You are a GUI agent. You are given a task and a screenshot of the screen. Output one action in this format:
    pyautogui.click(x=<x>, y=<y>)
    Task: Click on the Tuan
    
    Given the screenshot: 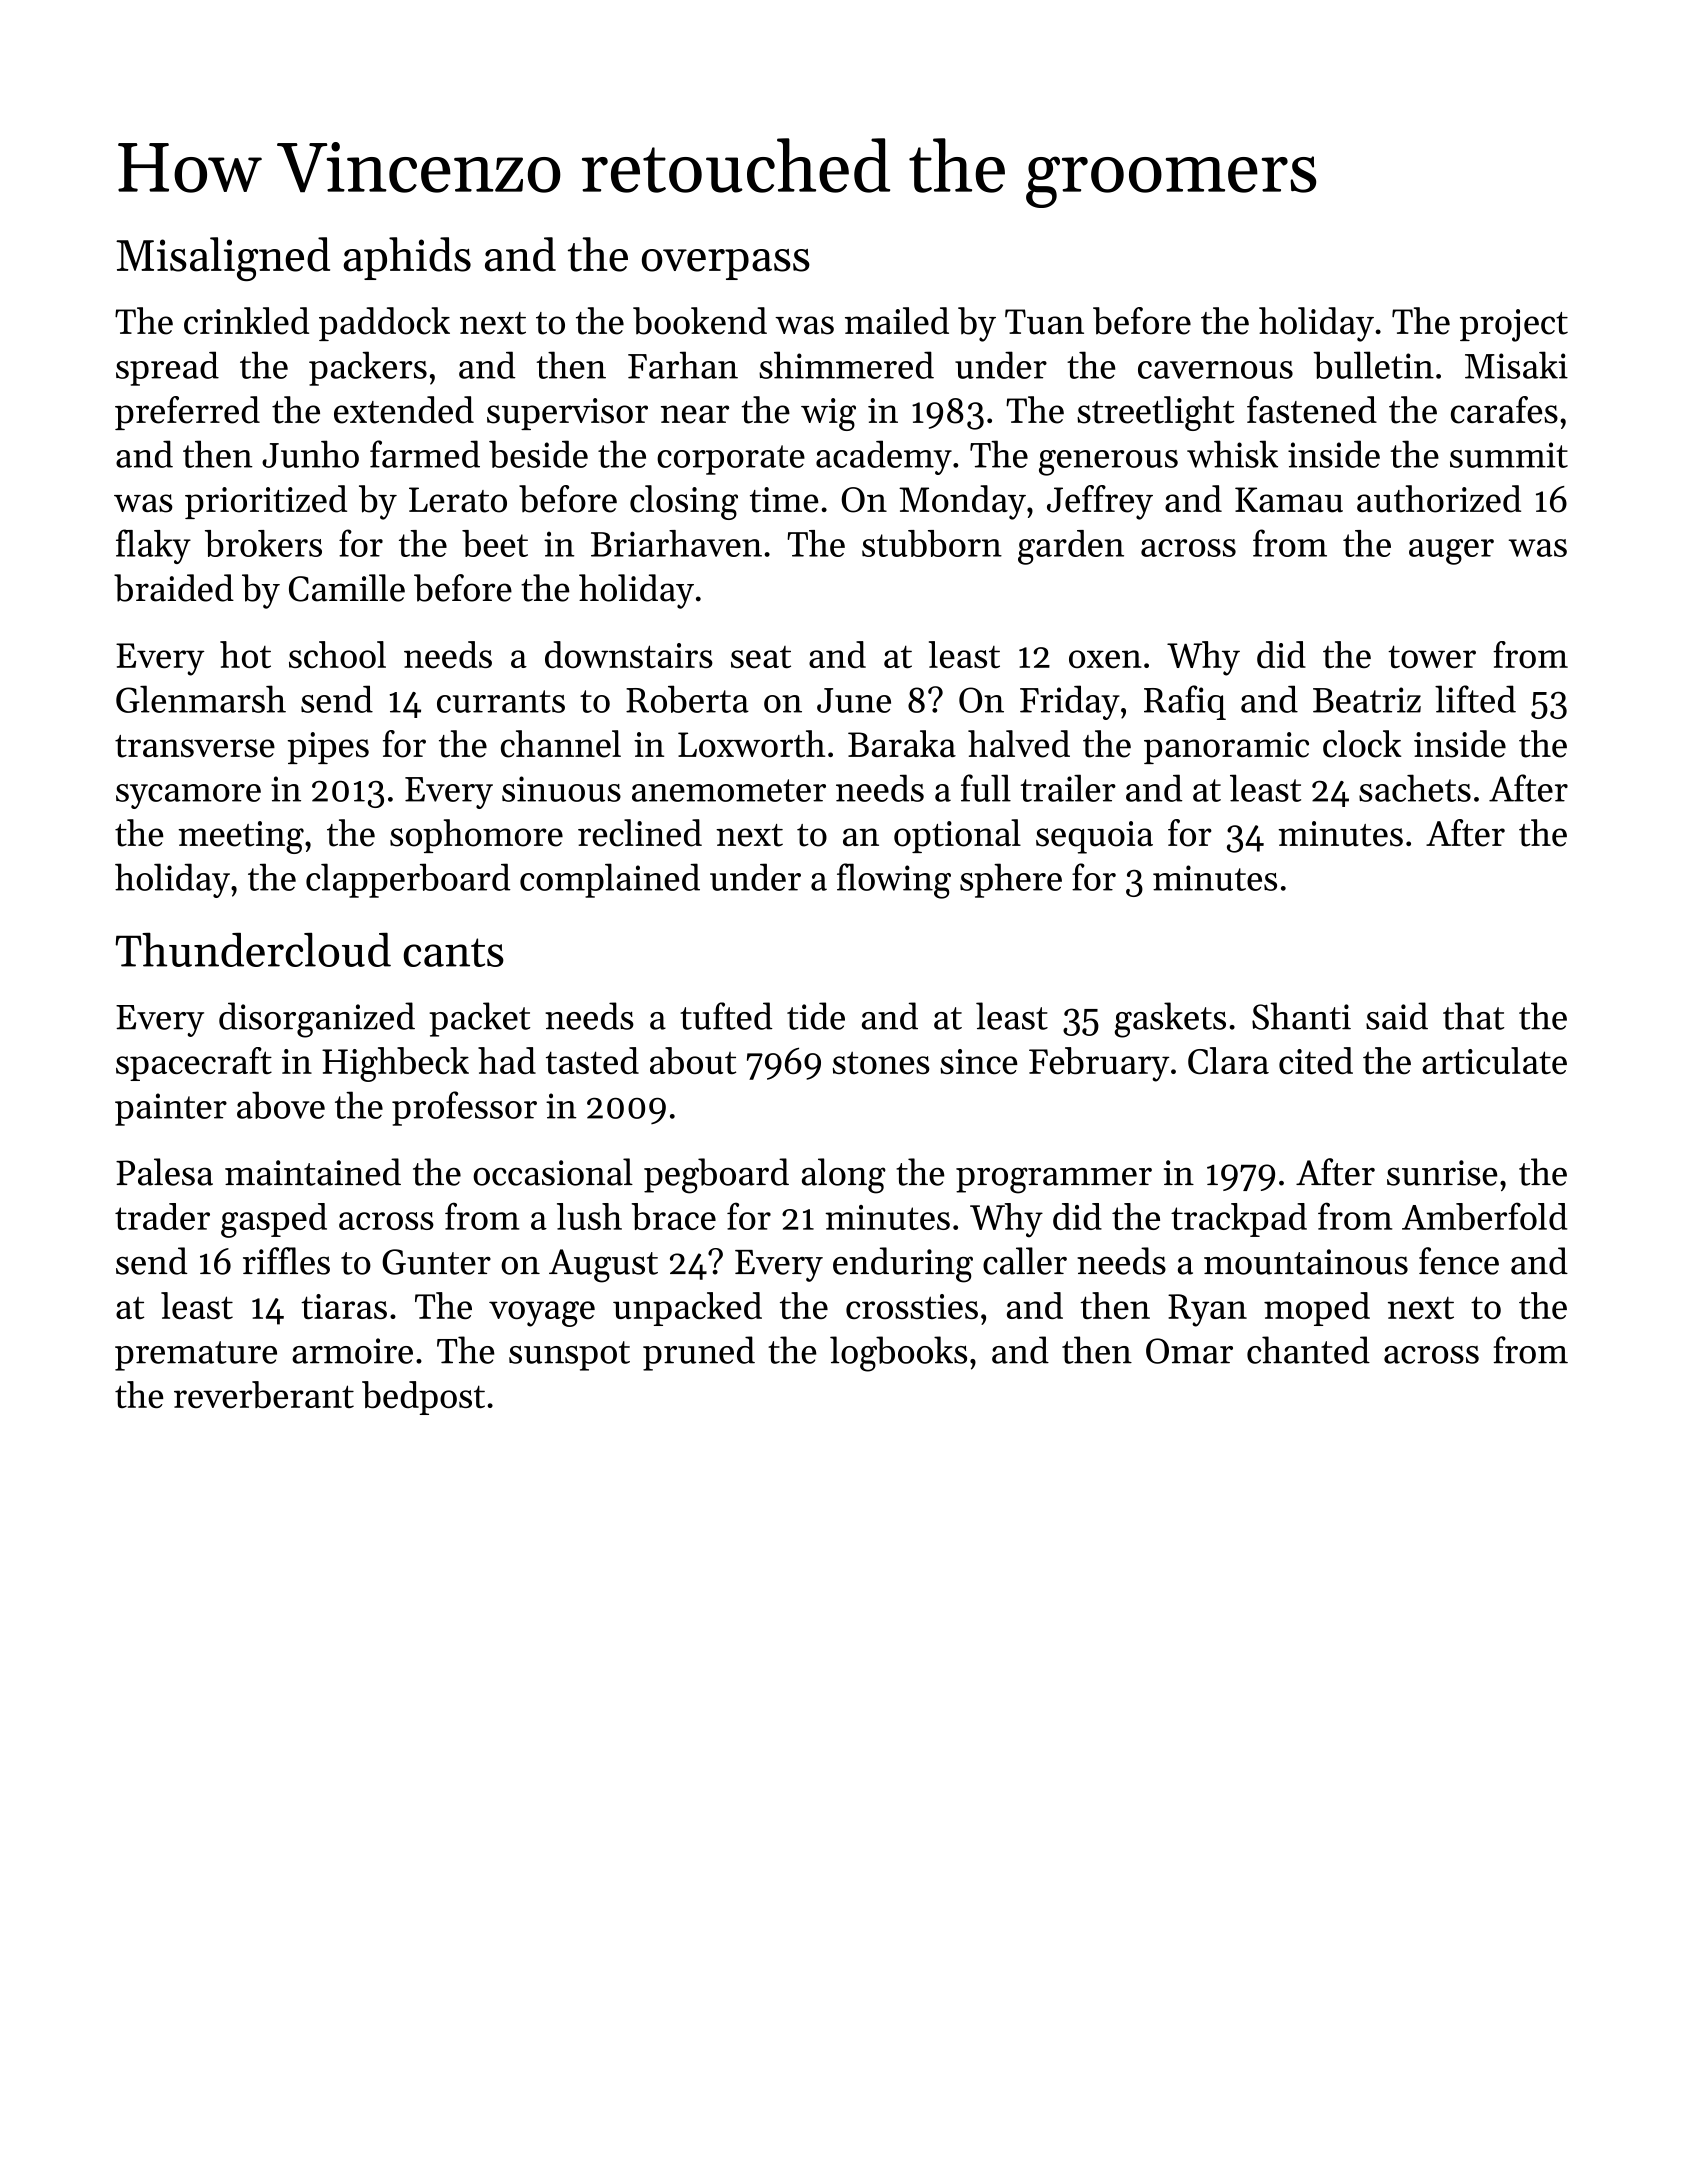 What is the action you would take?
    pyautogui.click(x=1044, y=322)
